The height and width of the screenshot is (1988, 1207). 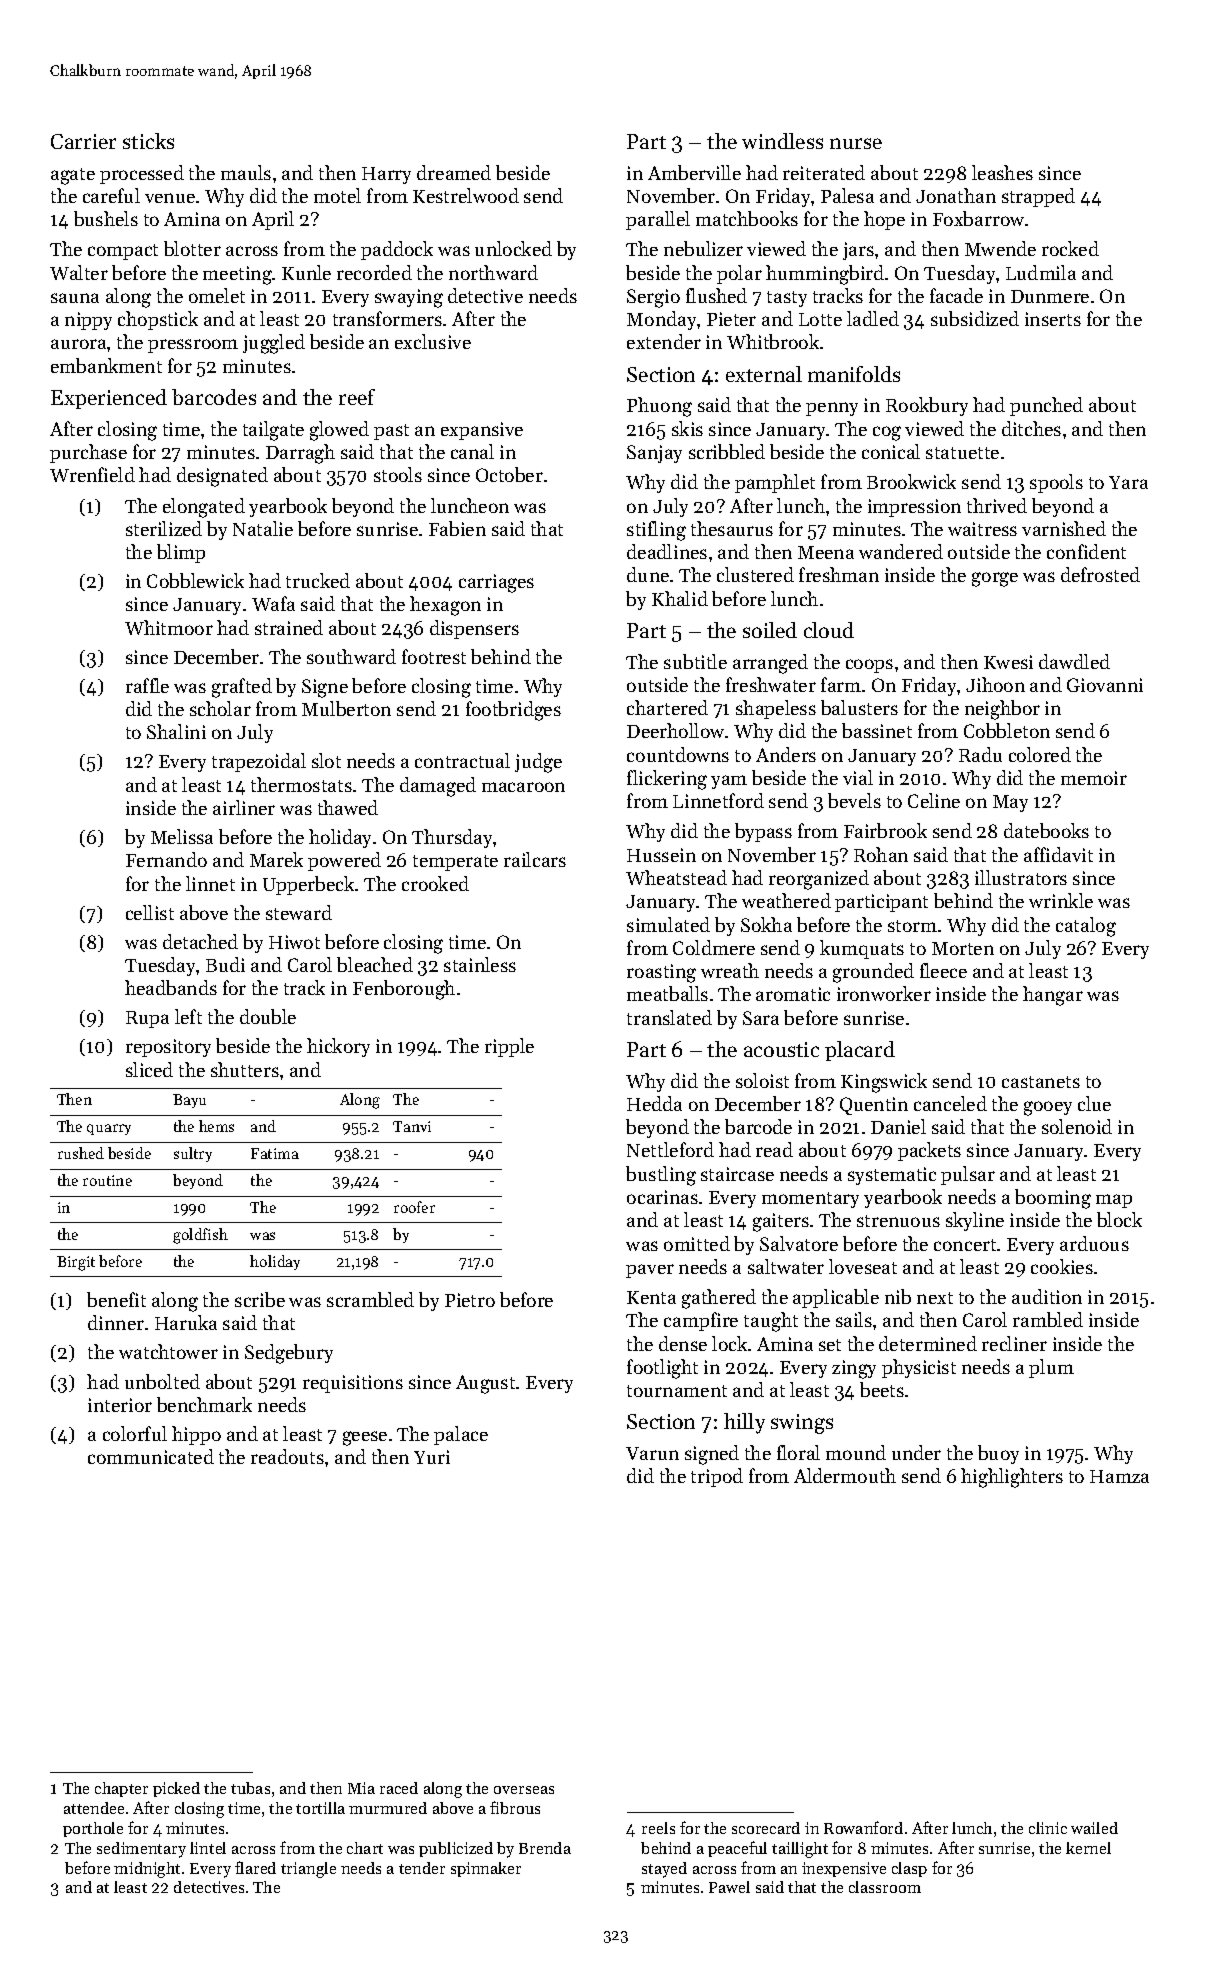 I want to click on agate, so click(x=73, y=176).
